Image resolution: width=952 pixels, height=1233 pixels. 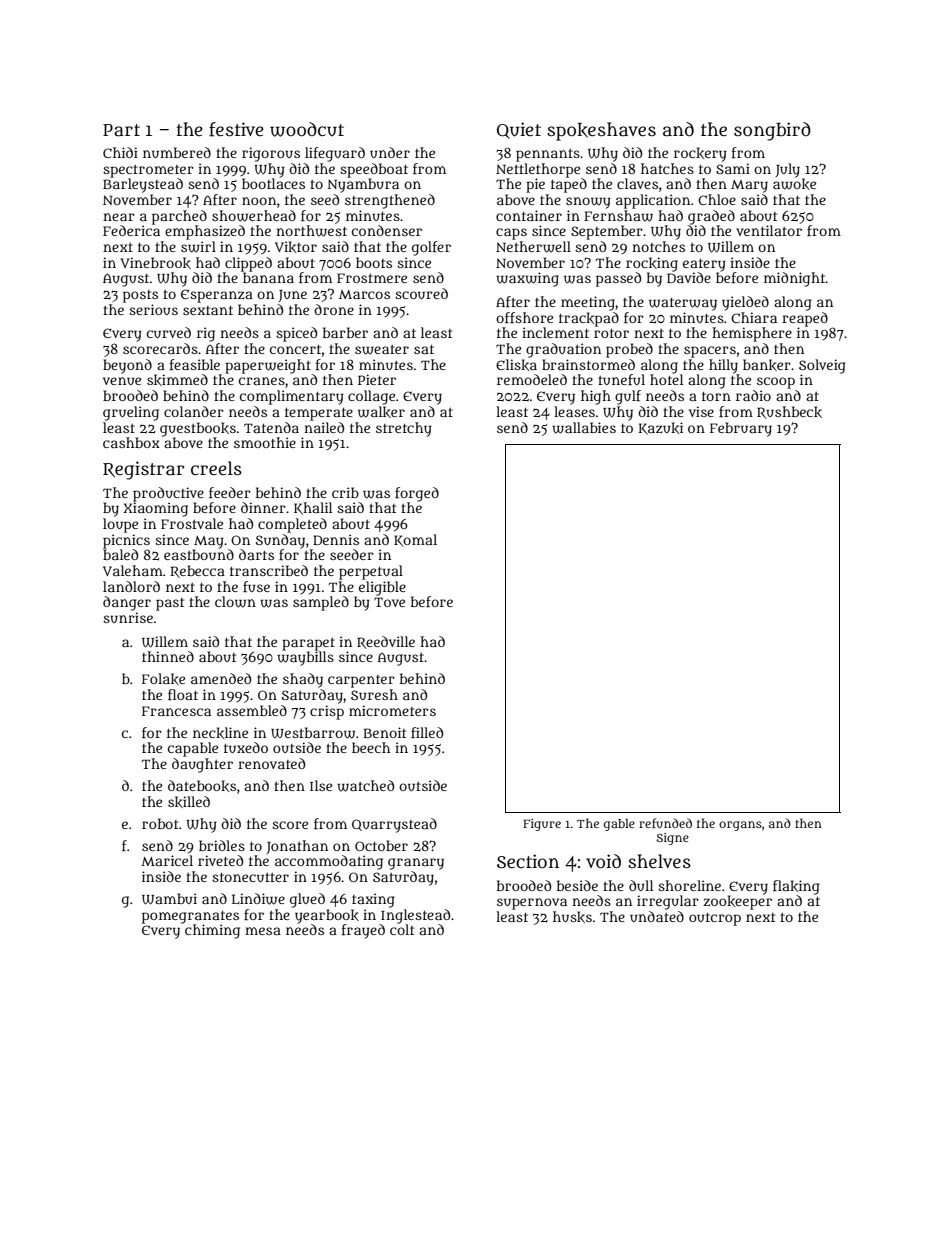 What do you see at coordinates (588, 203) in the document?
I see `snowy` at bounding box center [588, 203].
